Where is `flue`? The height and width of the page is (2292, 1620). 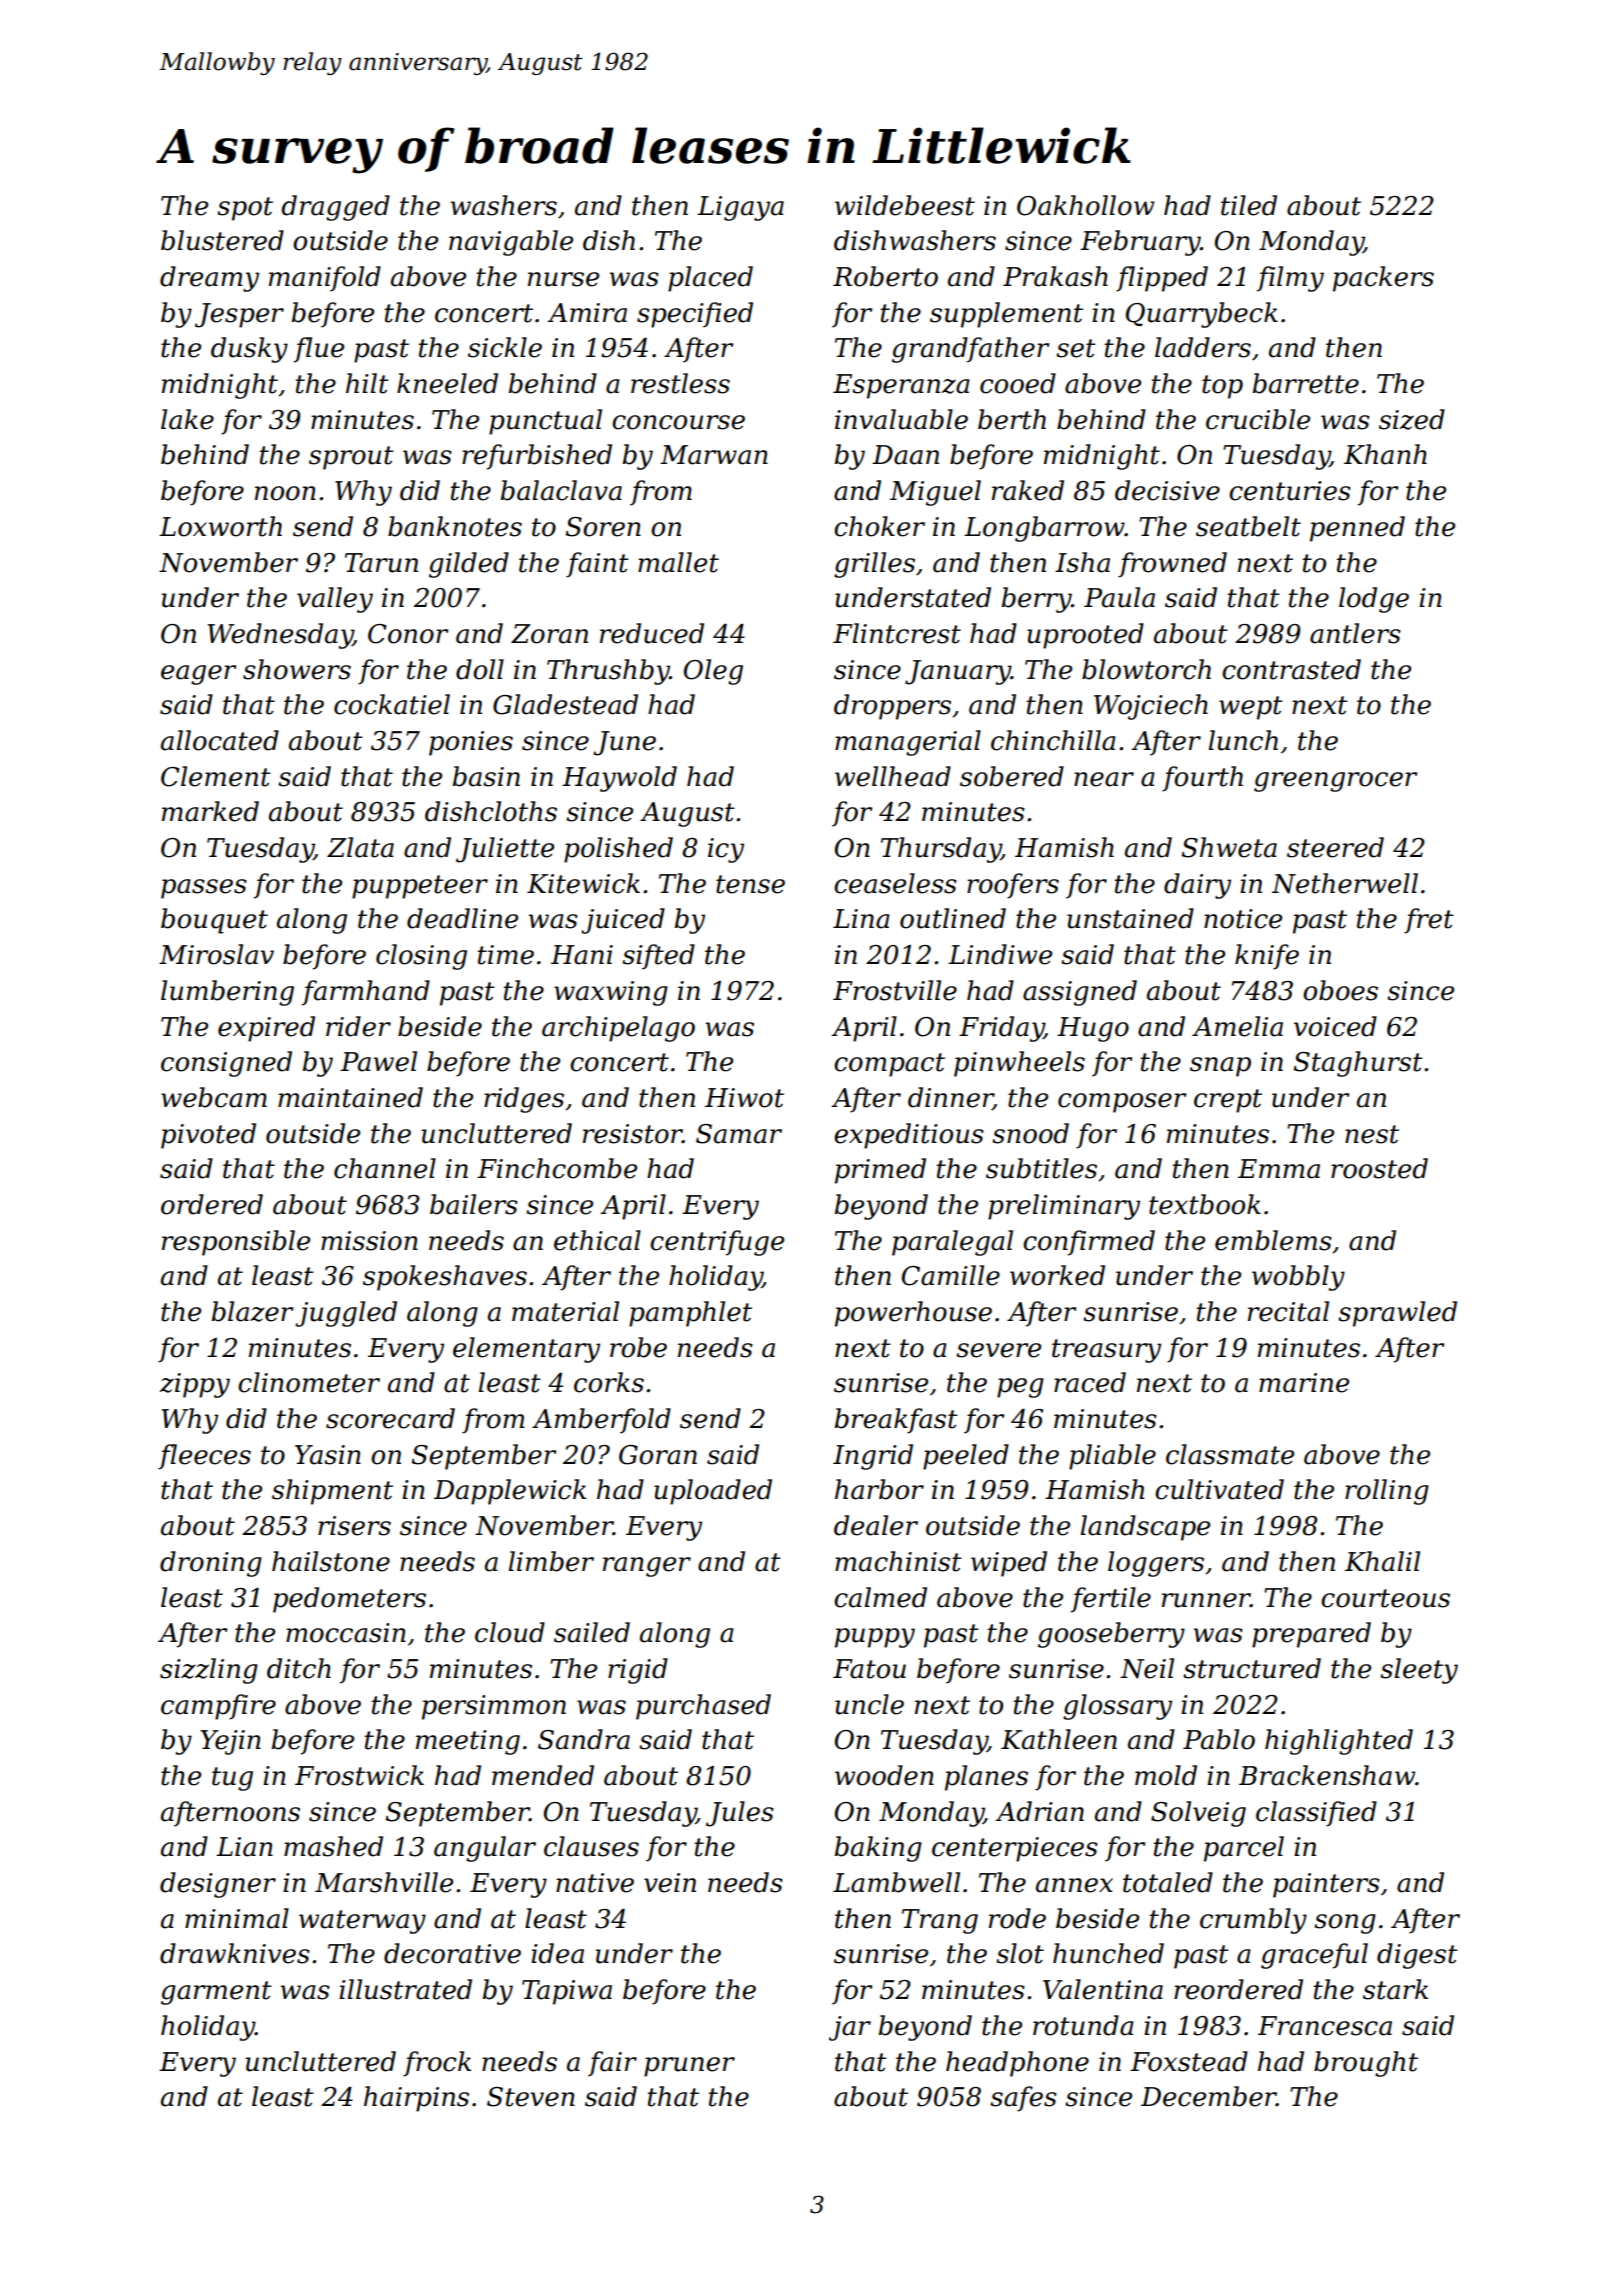
flue is located at coordinates (319, 350).
